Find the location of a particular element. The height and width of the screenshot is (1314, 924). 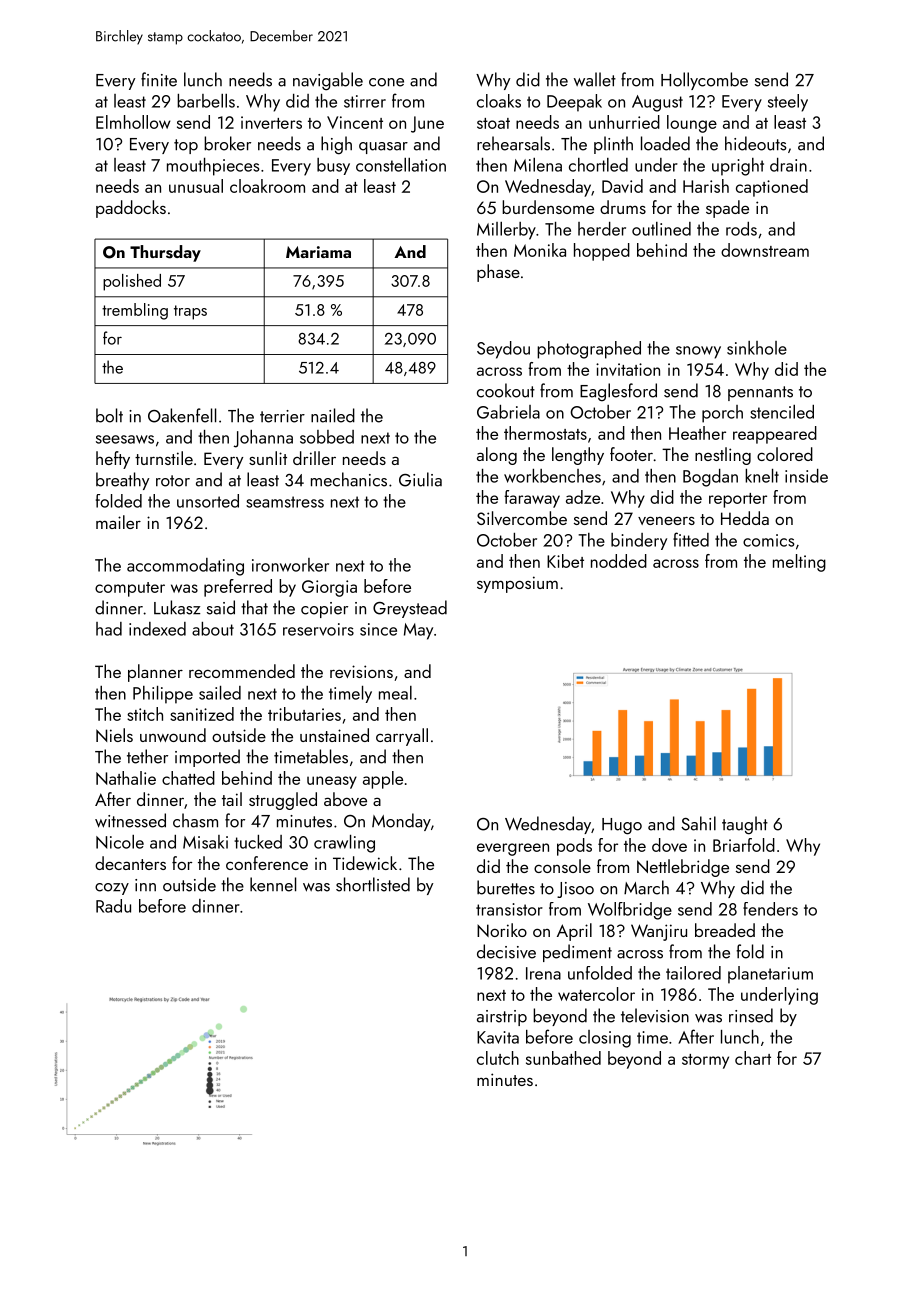

finite is located at coordinates (159, 79).
